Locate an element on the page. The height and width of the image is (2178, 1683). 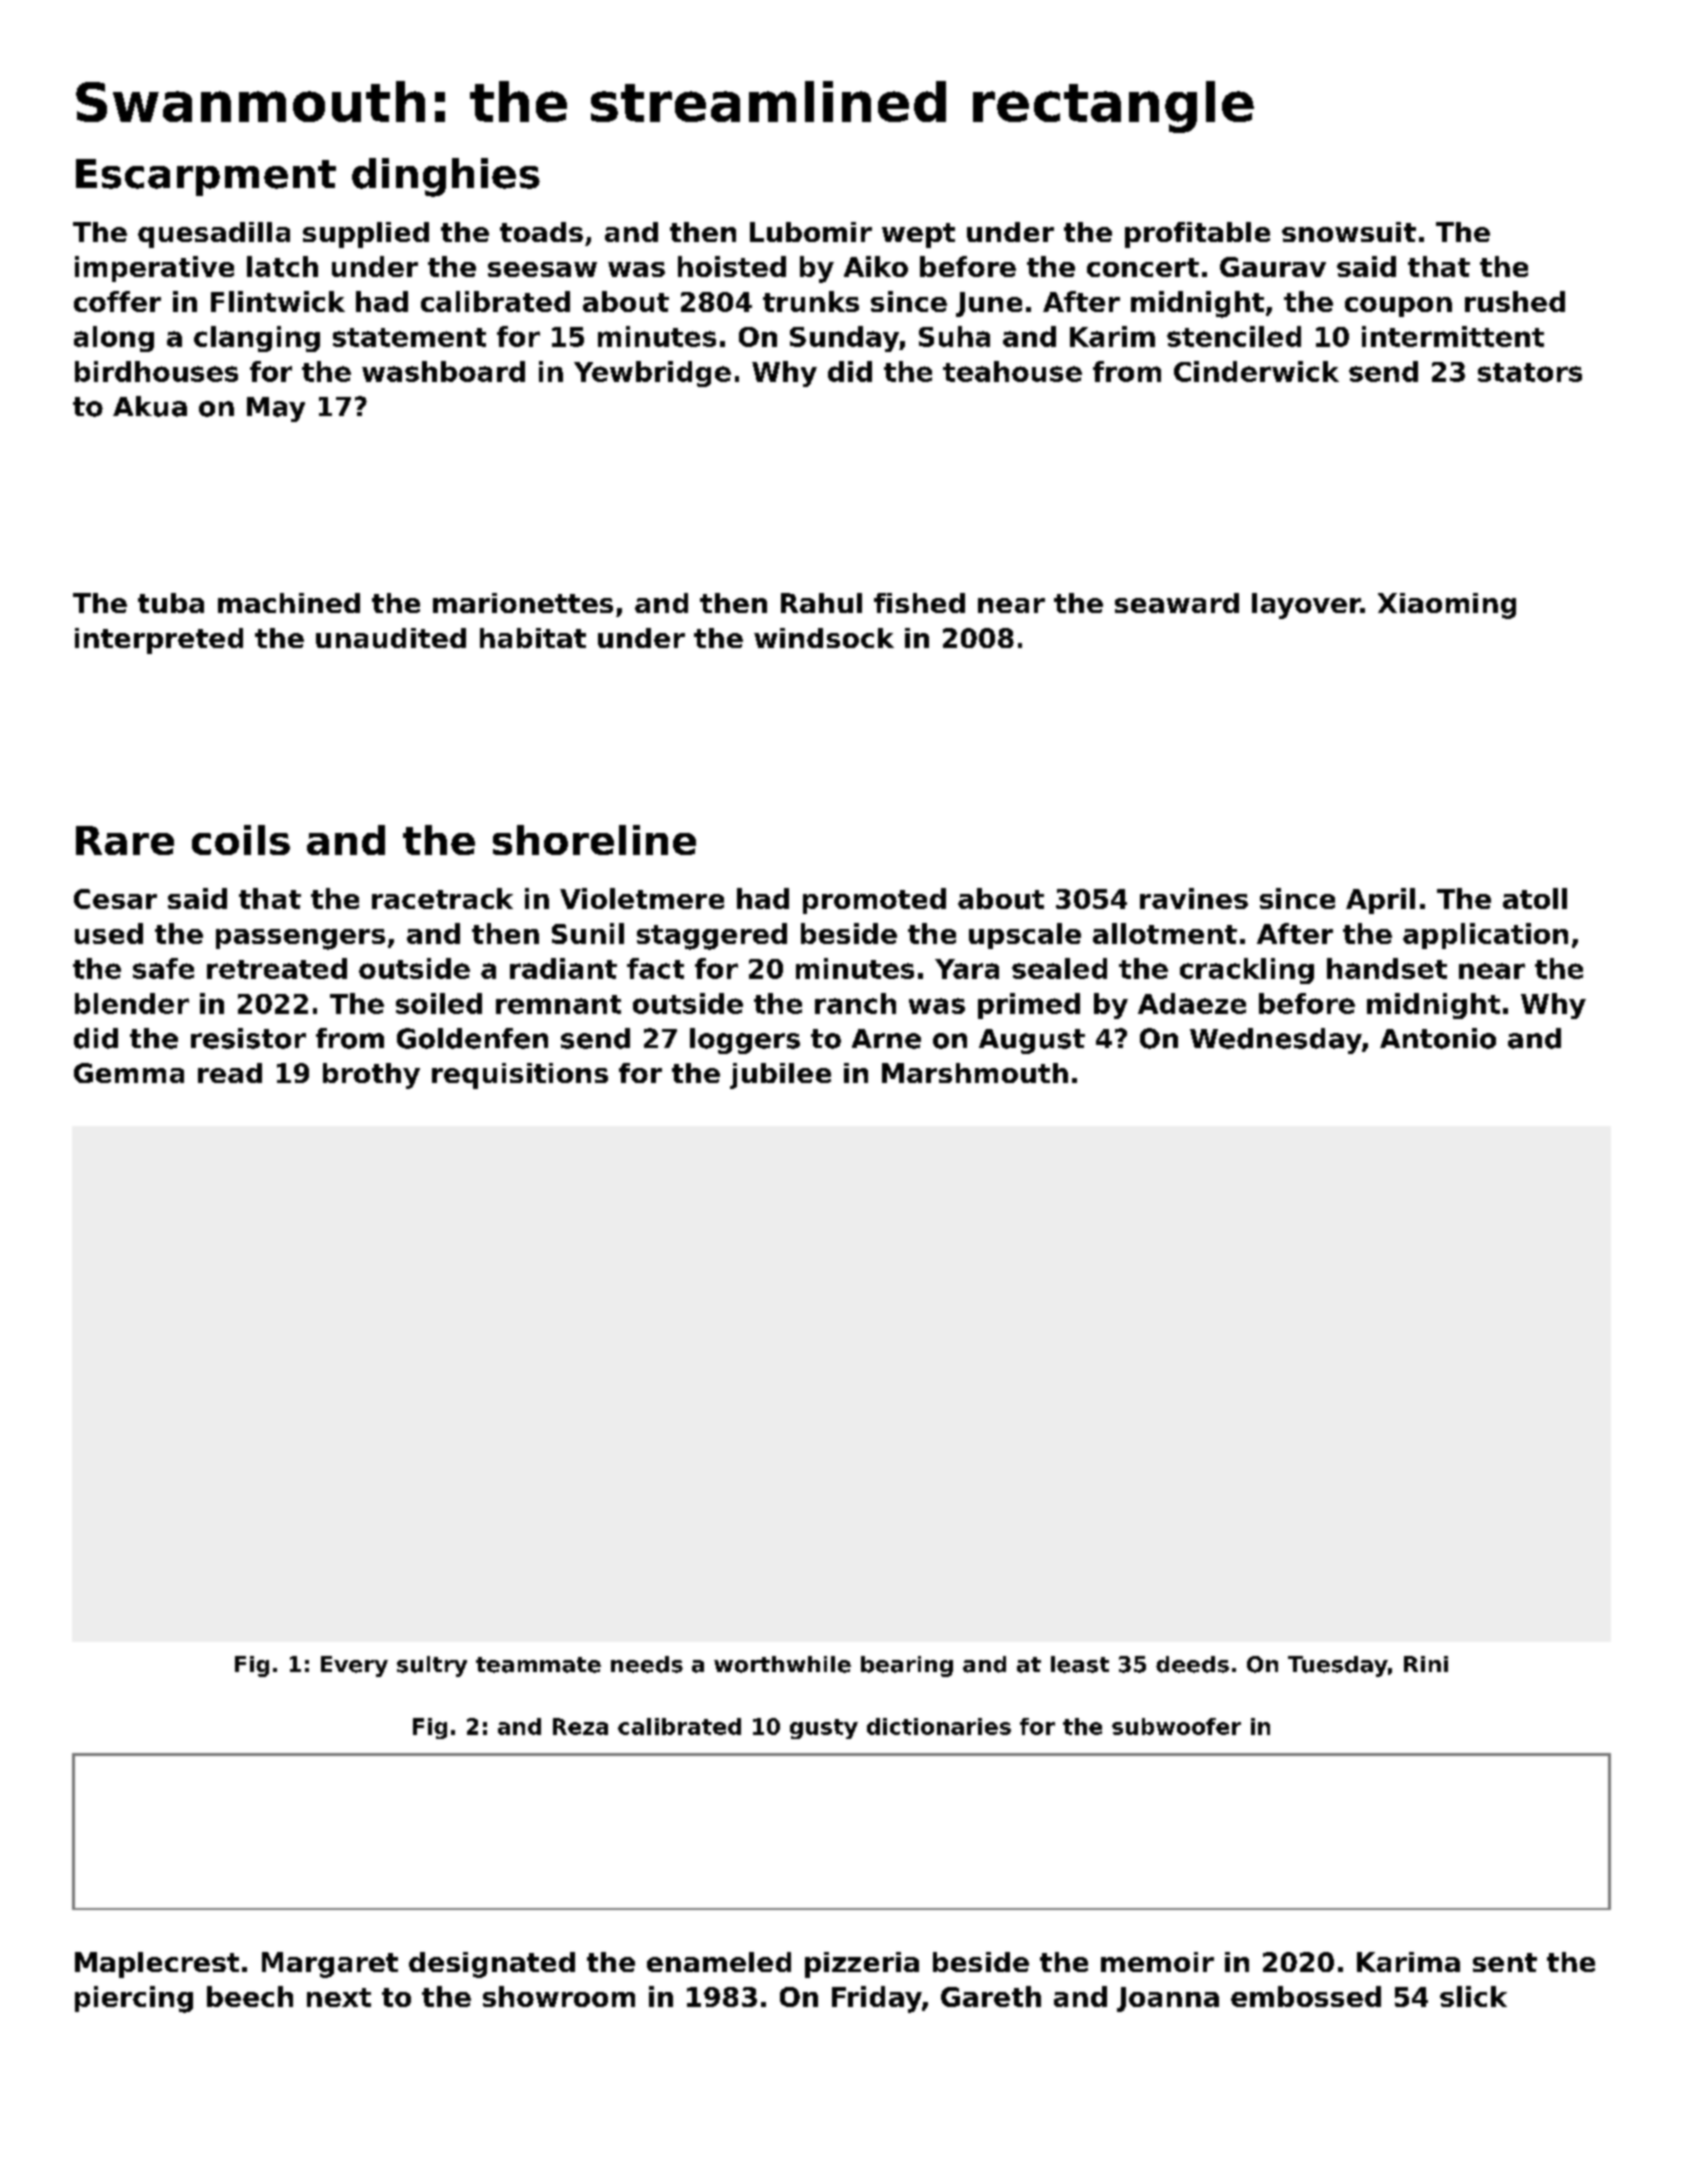
upscale is located at coordinates (1025, 936).
